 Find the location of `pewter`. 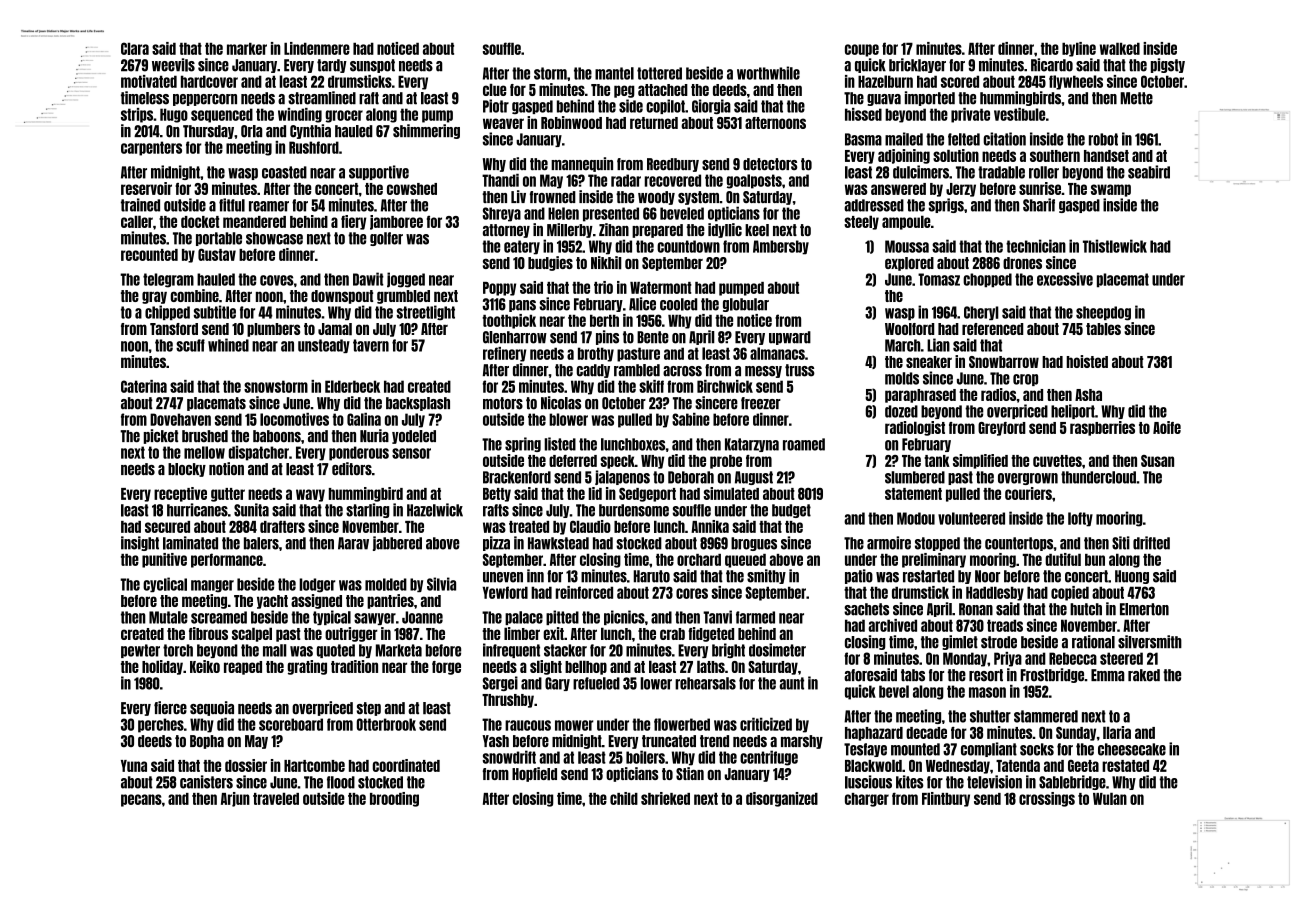

pewter is located at coordinates (140, 651).
